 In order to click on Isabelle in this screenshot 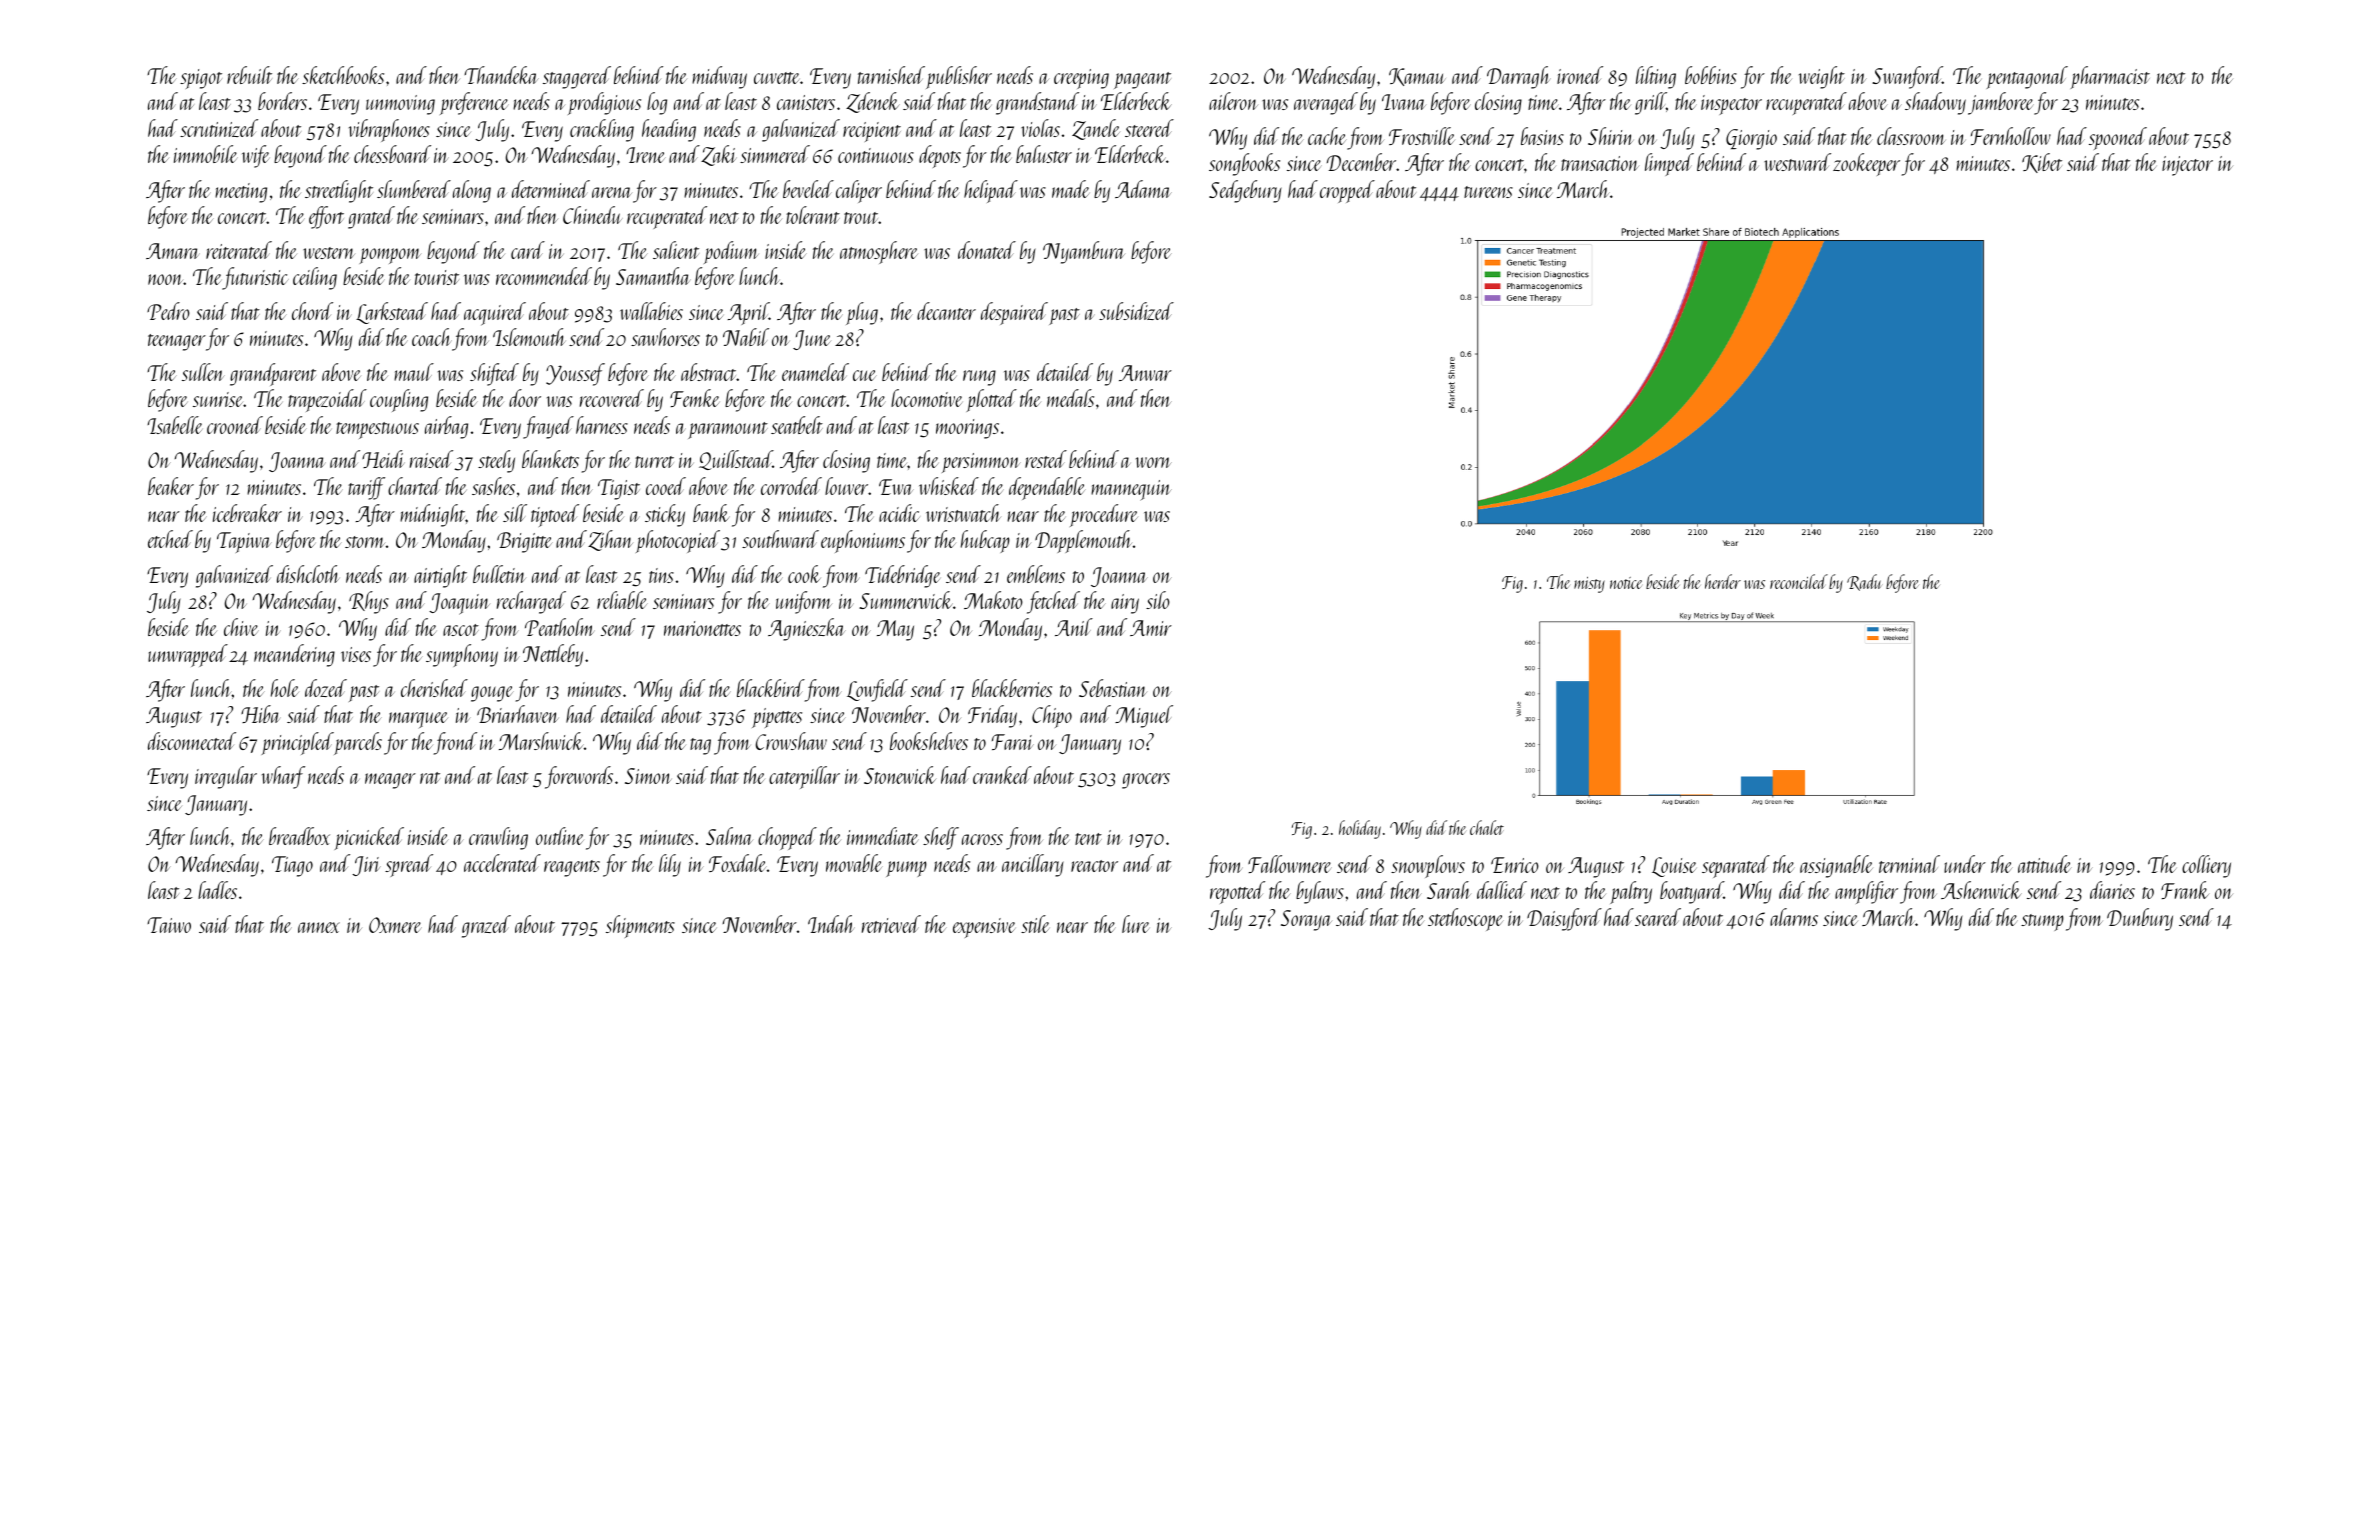, I will do `click(175, 425)`.
